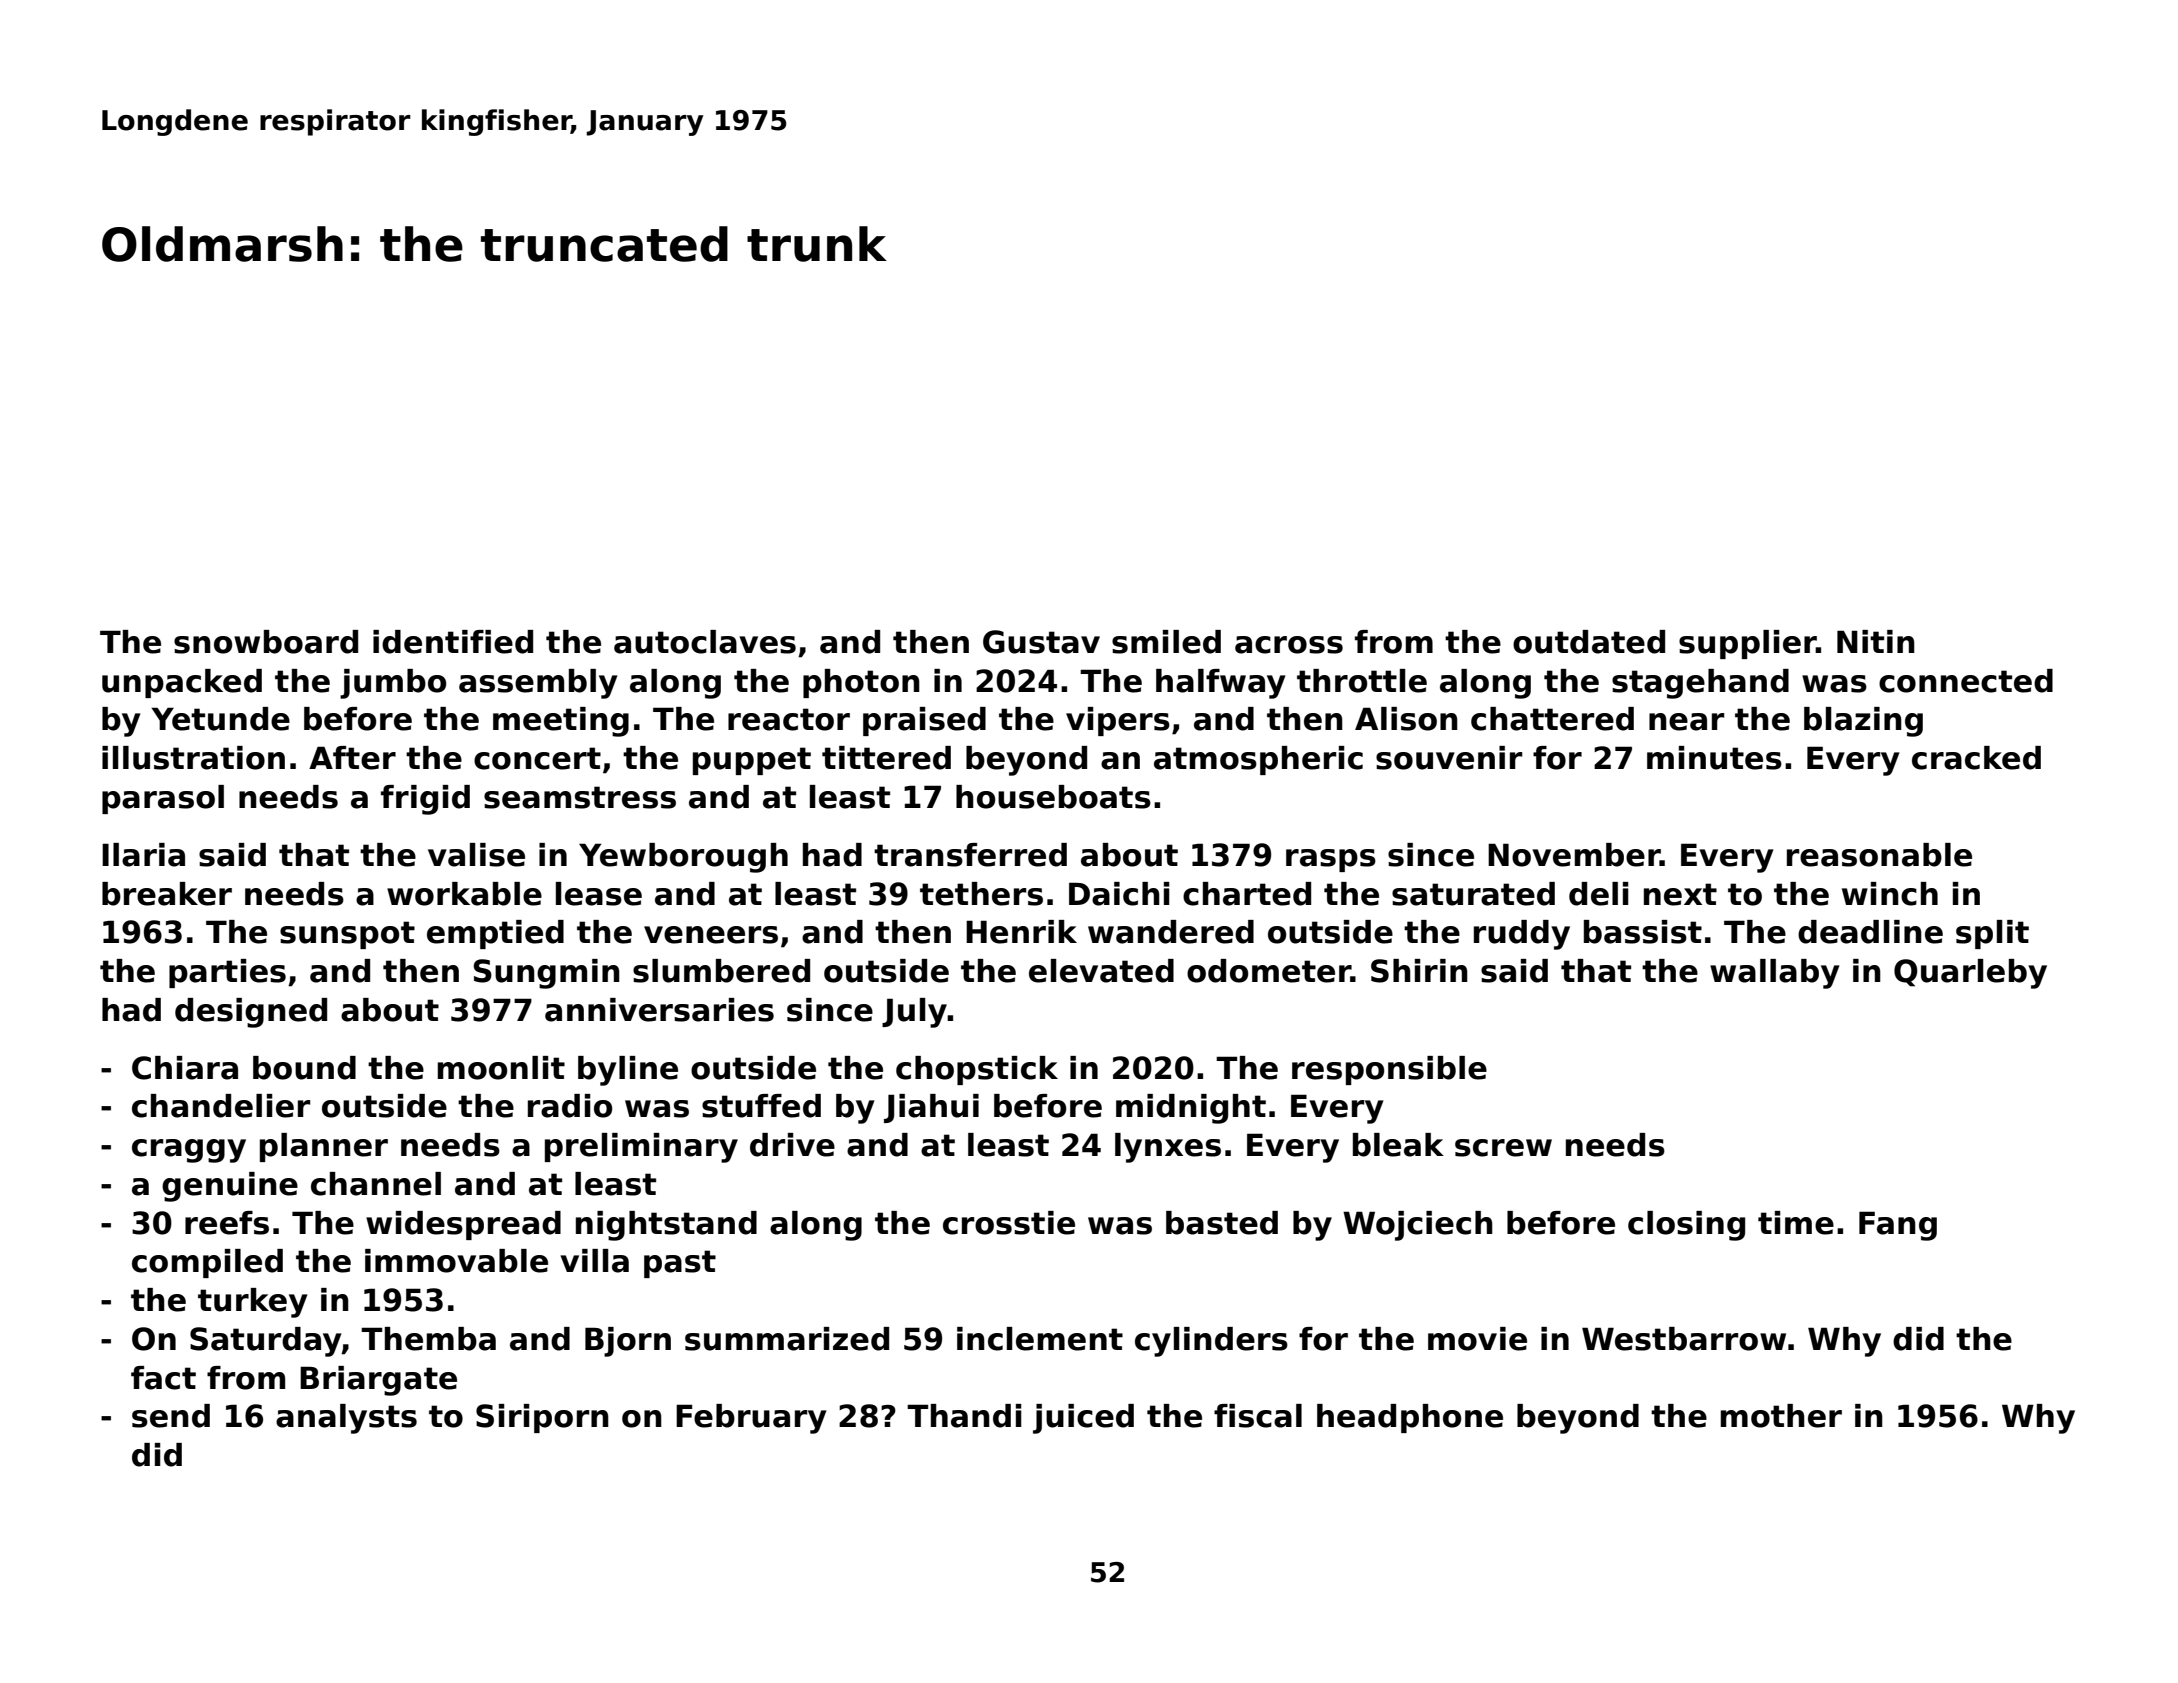  I want to click on mother, so click(1781, 1416).
